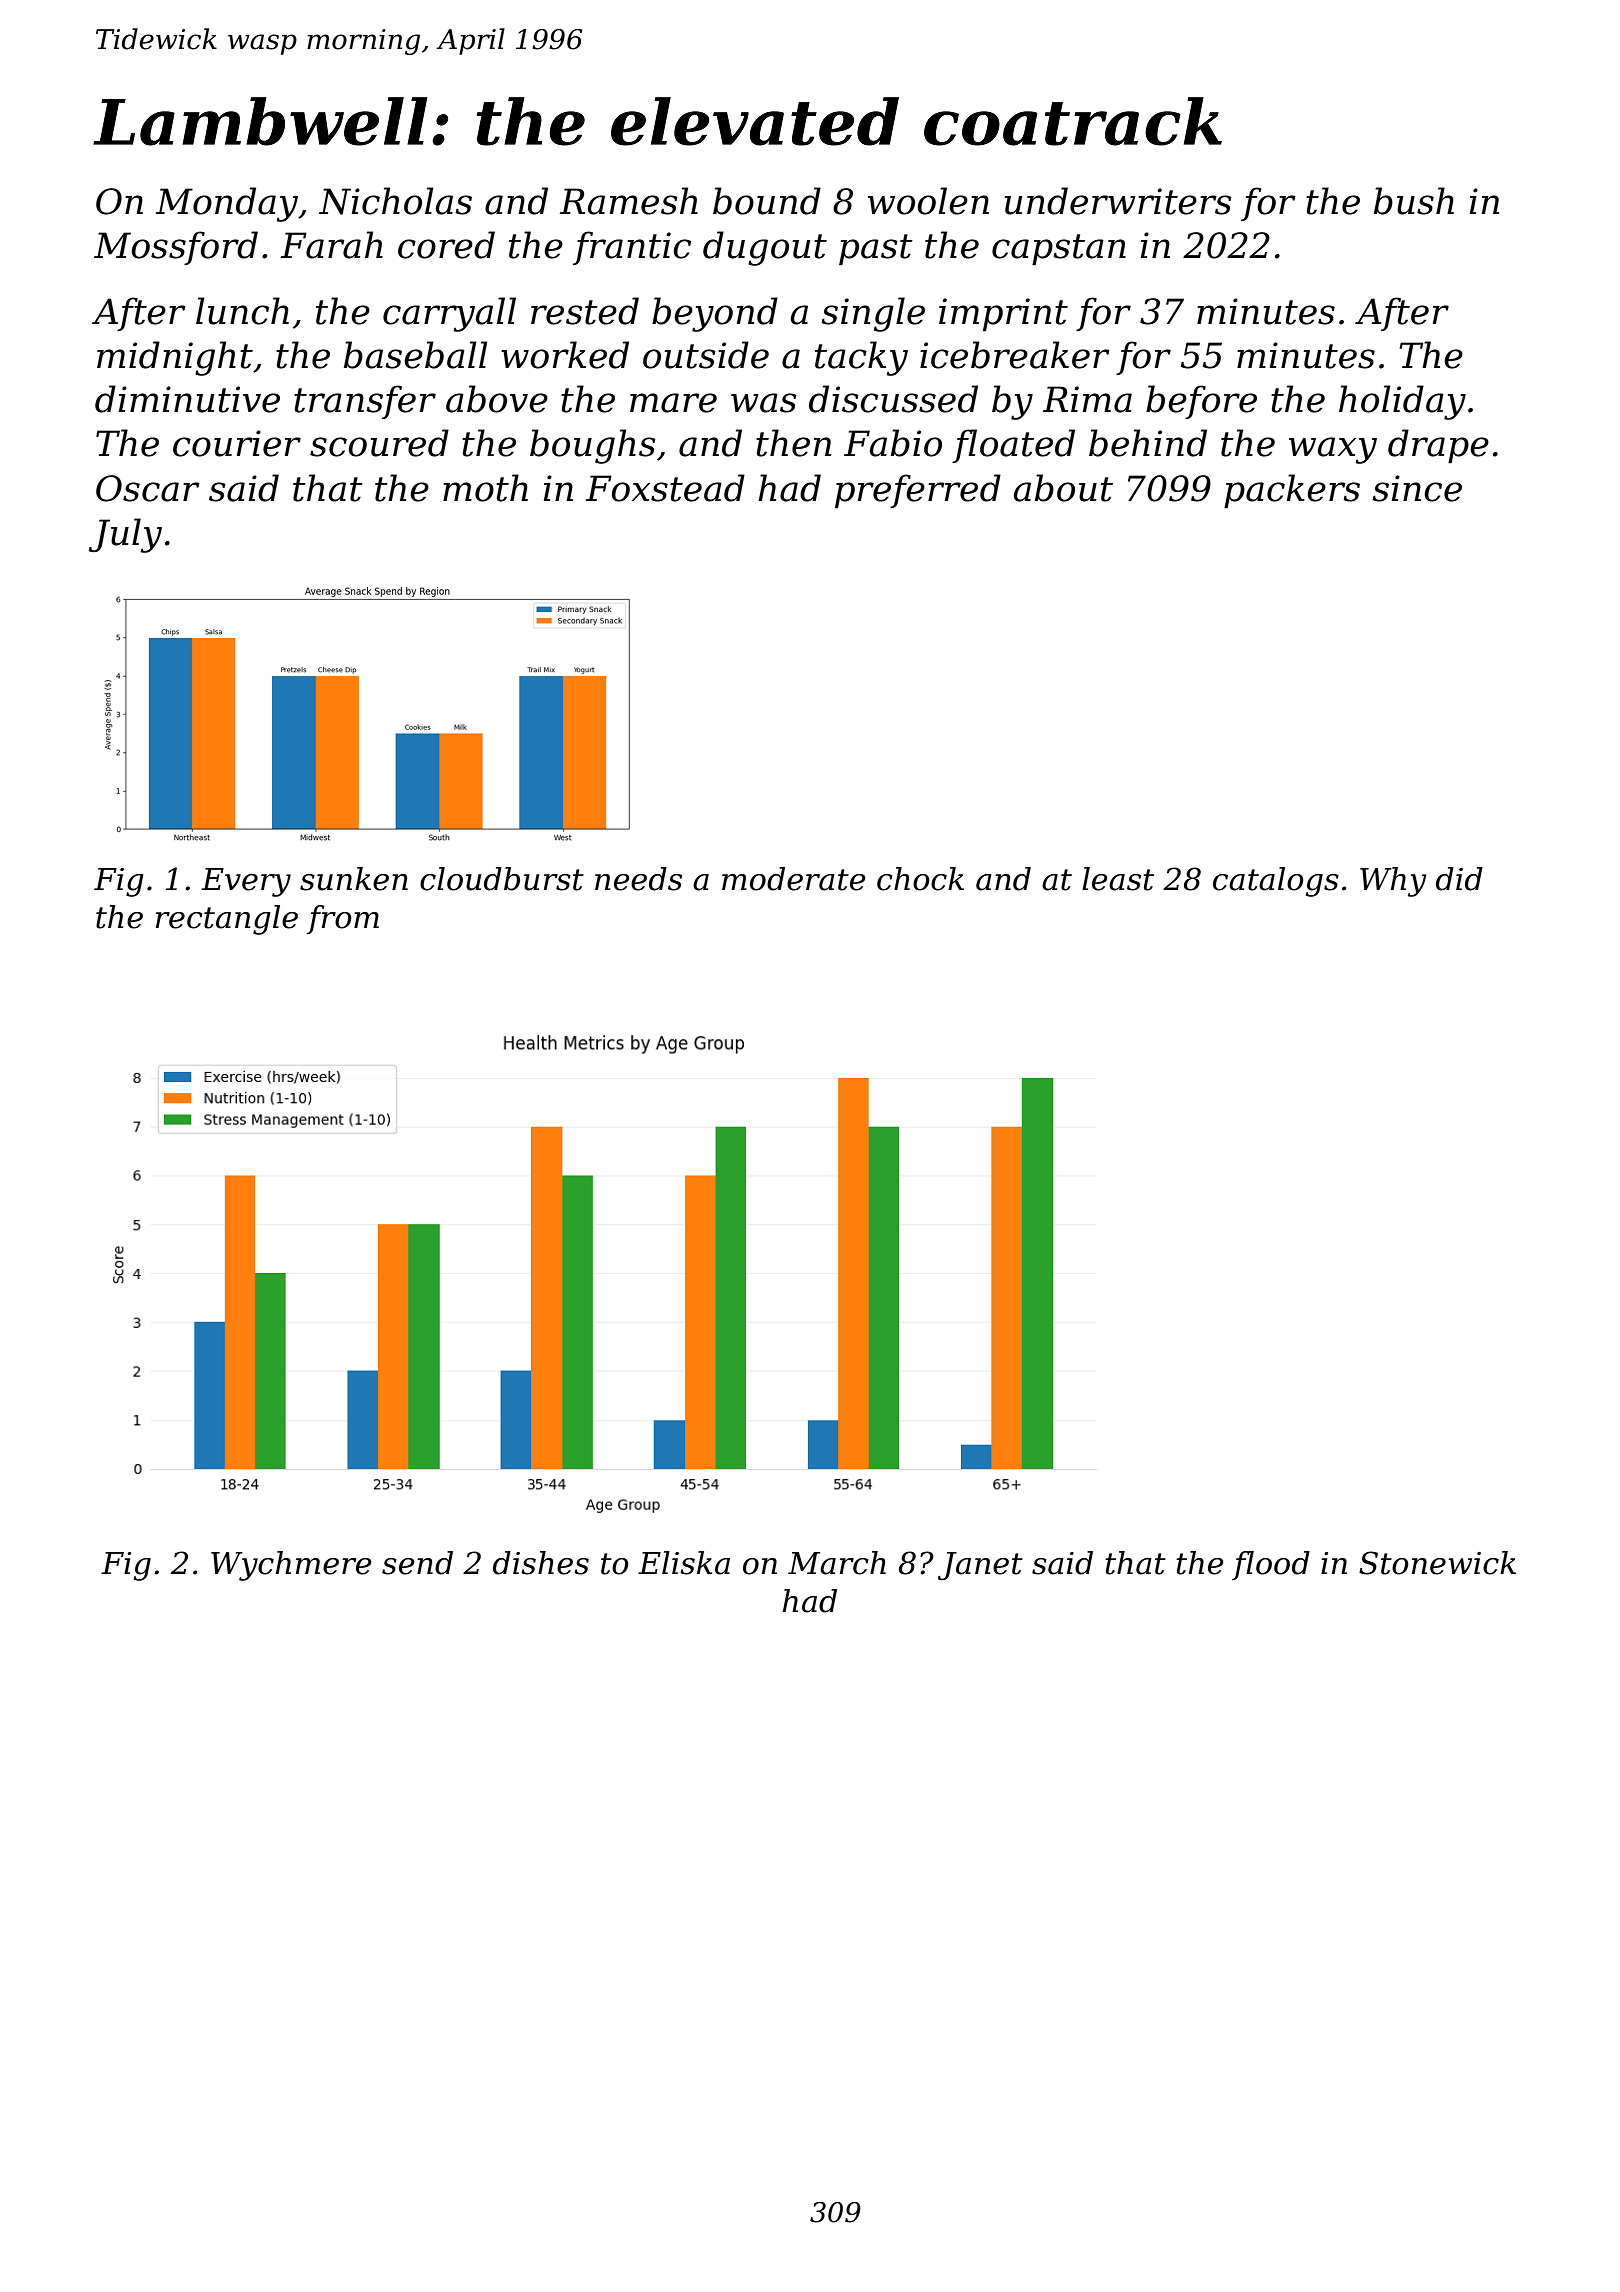 The image size is (1620, 2292). Describe the element at coordinates (1393, 882) in the screenshot. I see `Why` at that location.
